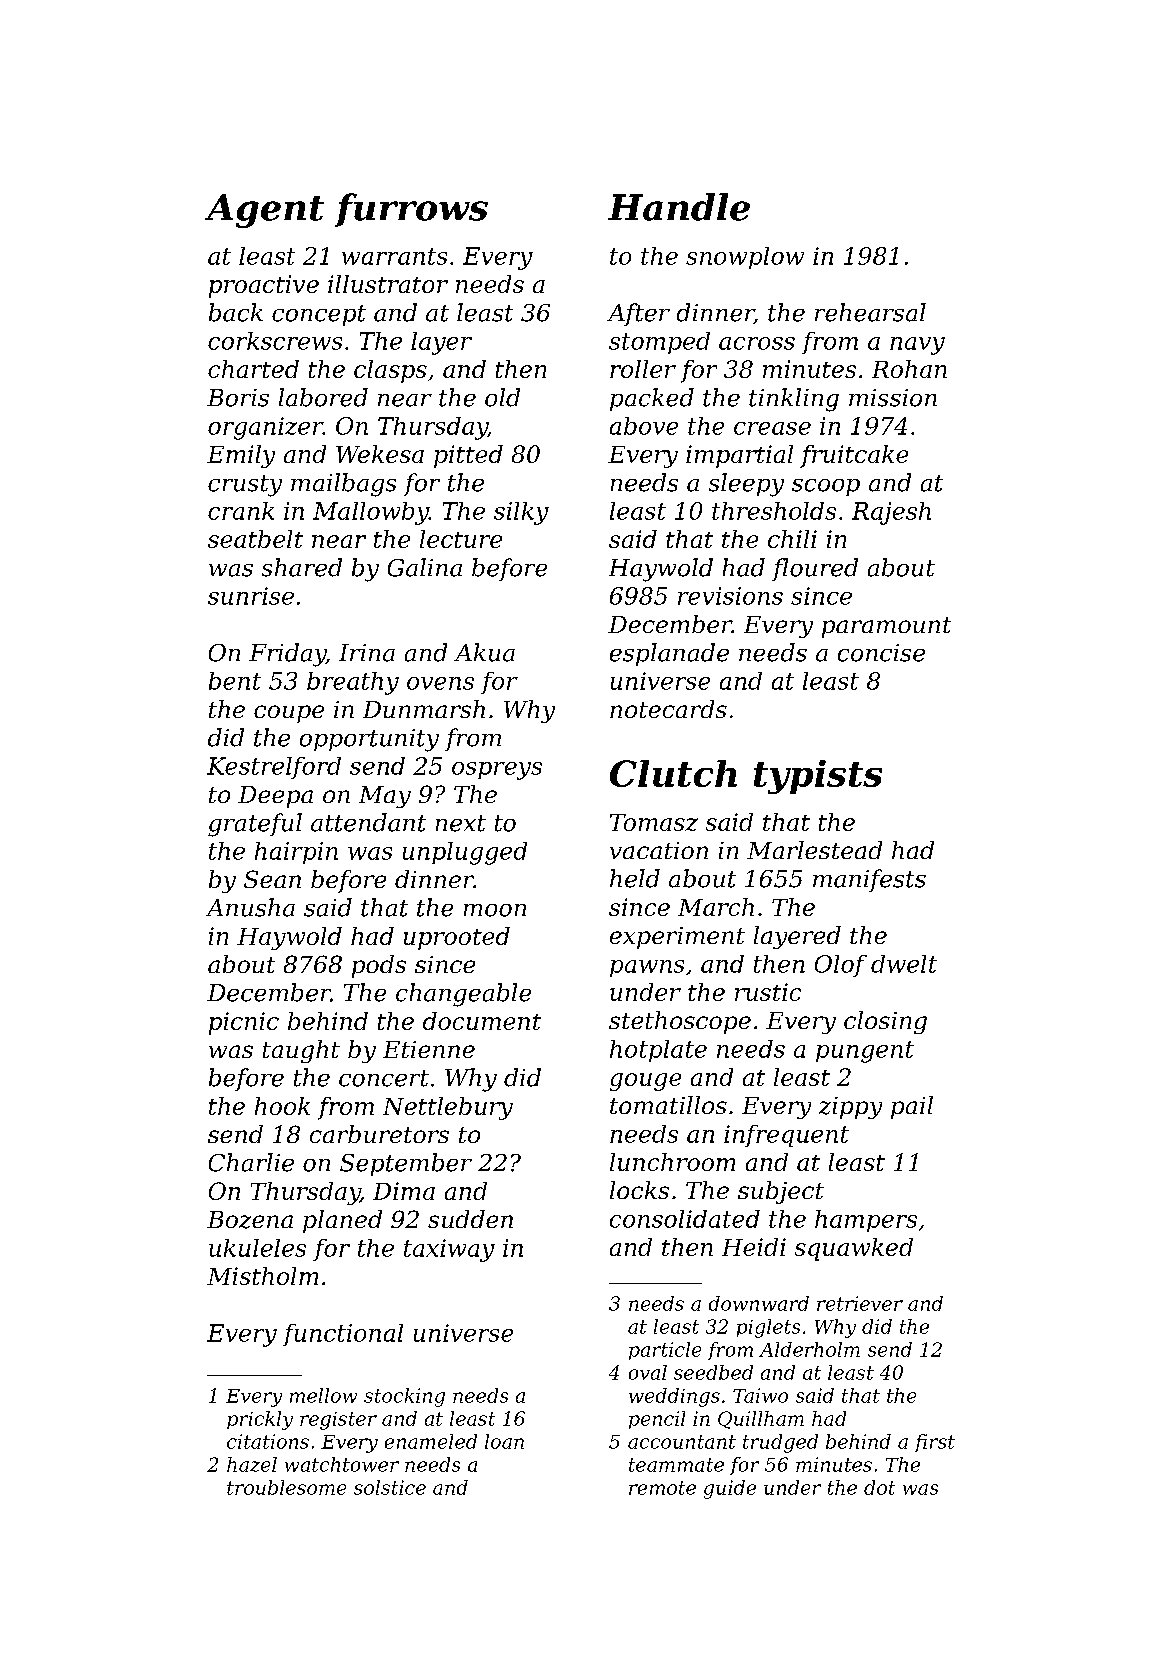  Describe the element at coordinates (850, 1108) in the screenshot. I see `zippy` at that location.
